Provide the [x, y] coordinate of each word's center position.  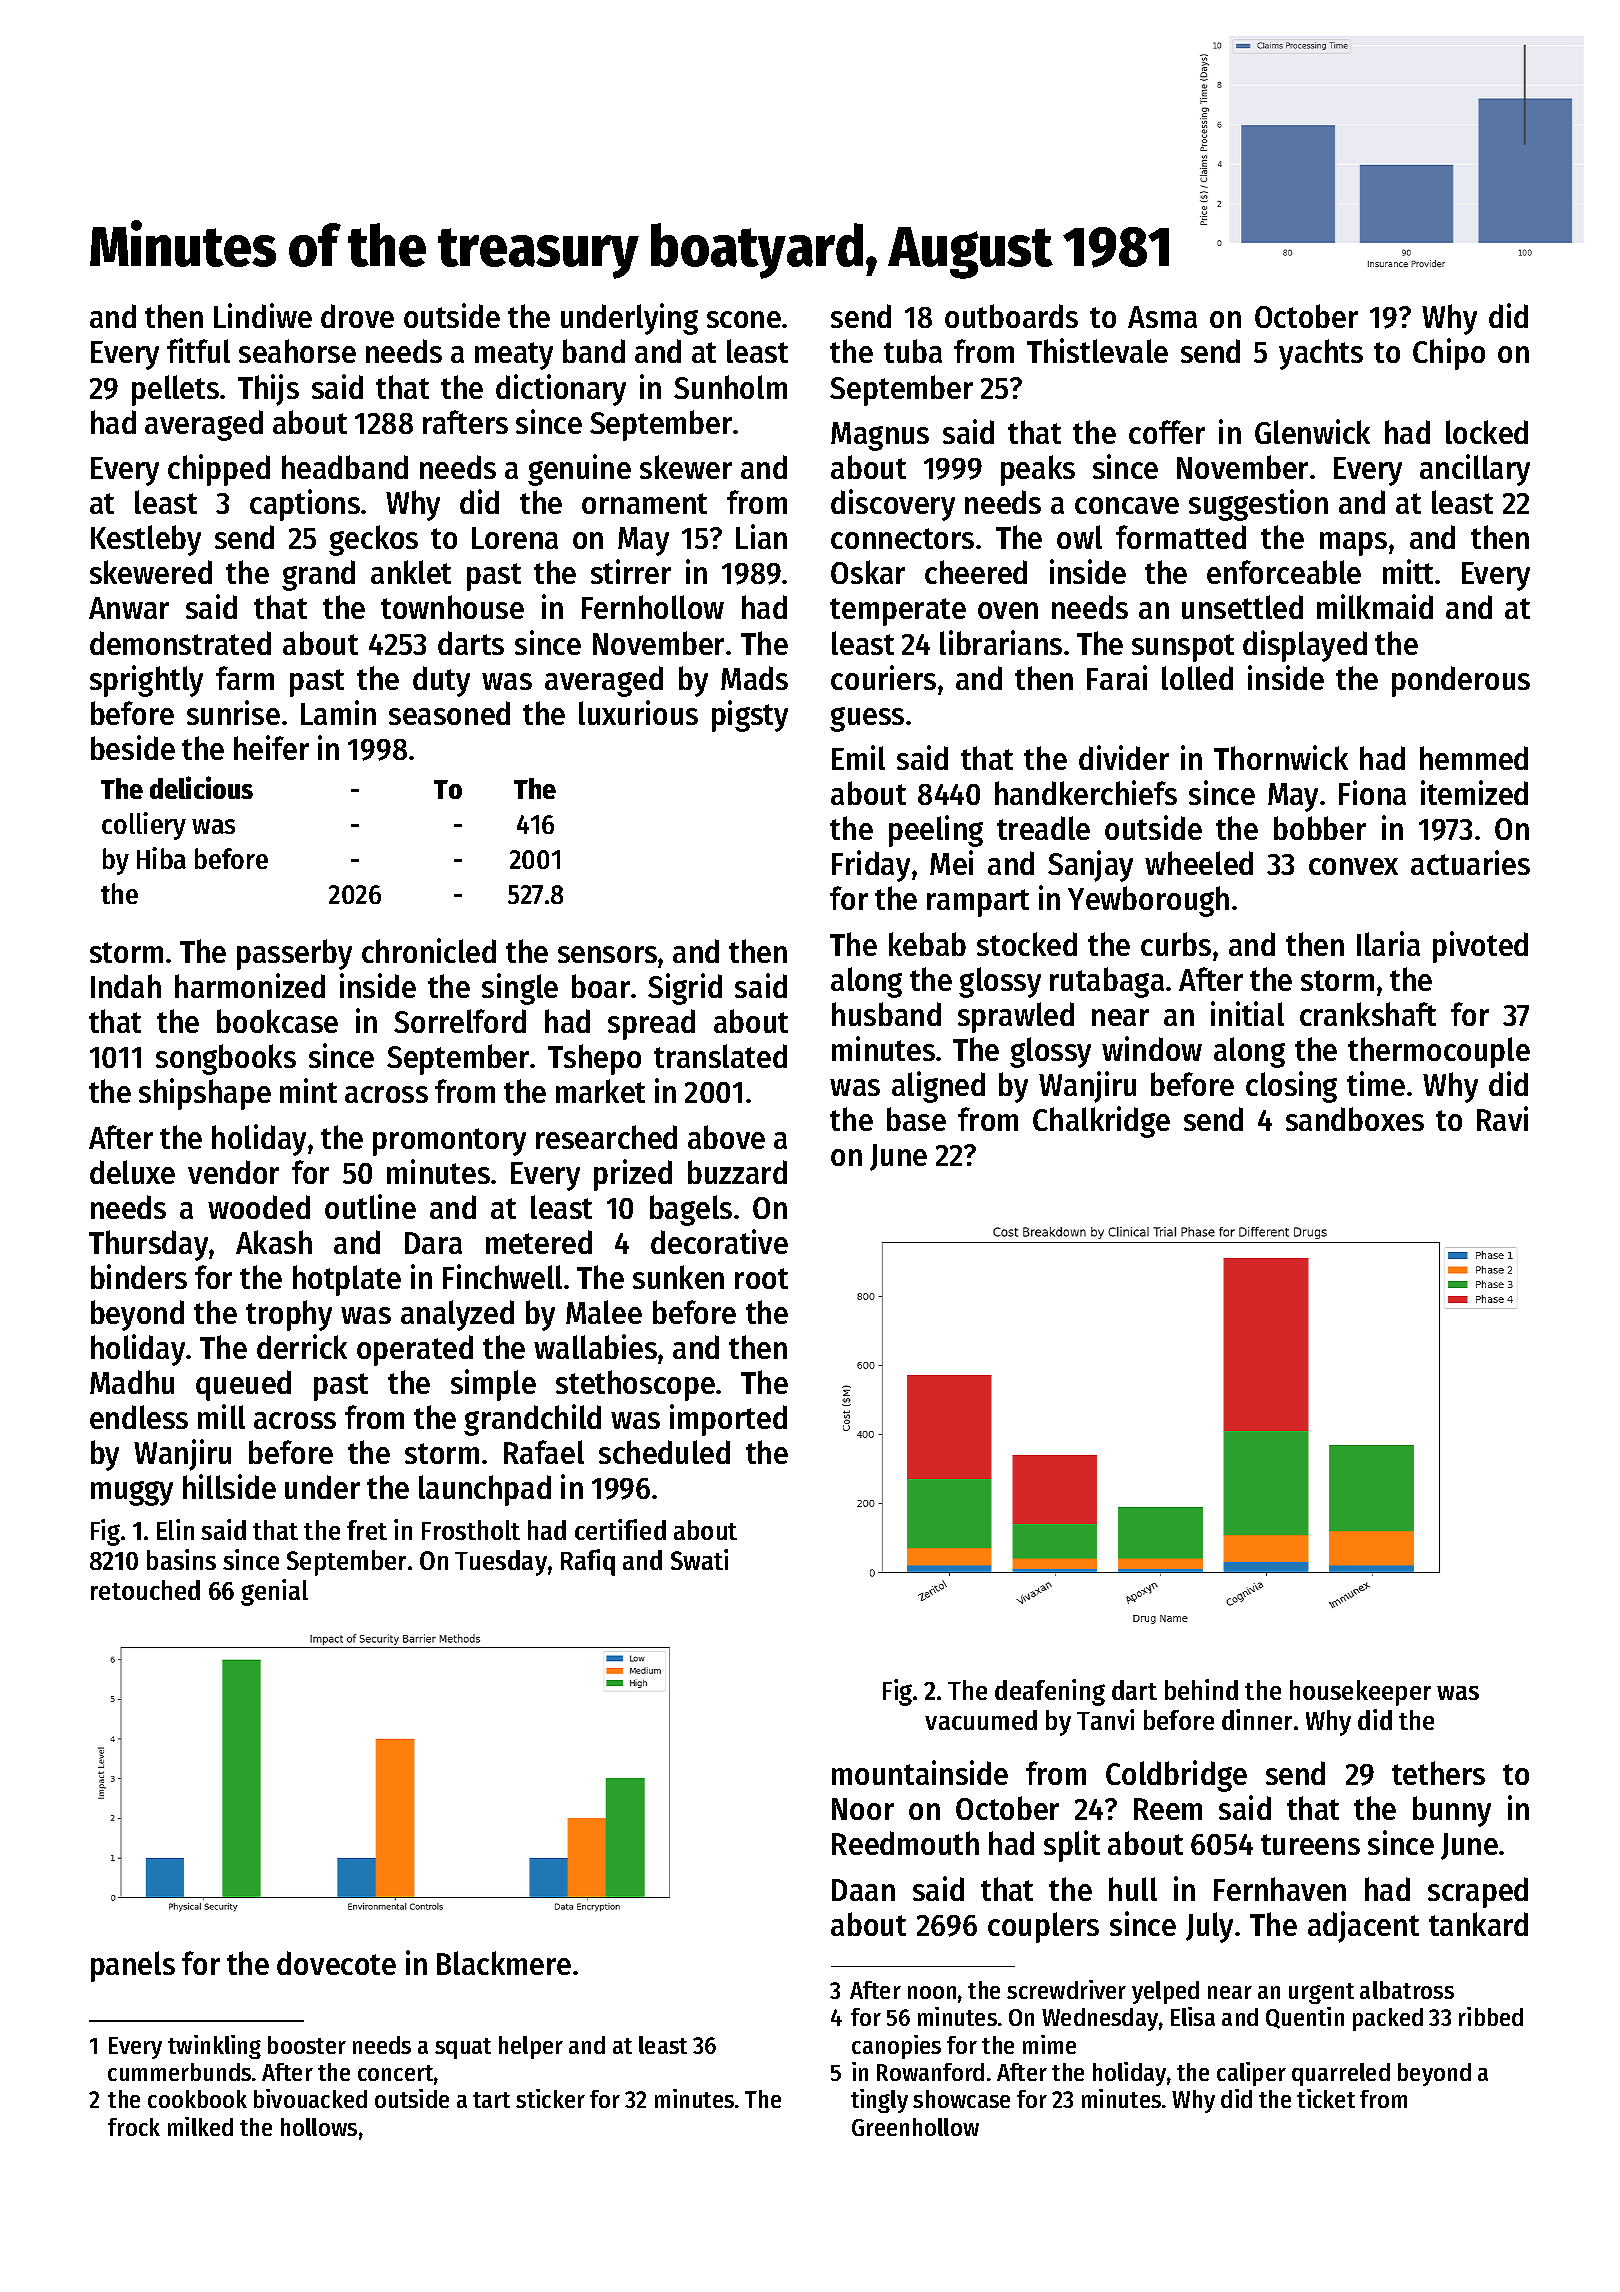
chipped [219, 470]
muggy [132, 1493]
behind [1201, 1689]
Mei [951, 862]
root [761, 1278]
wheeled [1199, 863]
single [520, 989]
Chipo [1449, 354]
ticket [1326, 2098]
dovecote [336, 1963]
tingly [879, 2101]
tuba [913, 351]
